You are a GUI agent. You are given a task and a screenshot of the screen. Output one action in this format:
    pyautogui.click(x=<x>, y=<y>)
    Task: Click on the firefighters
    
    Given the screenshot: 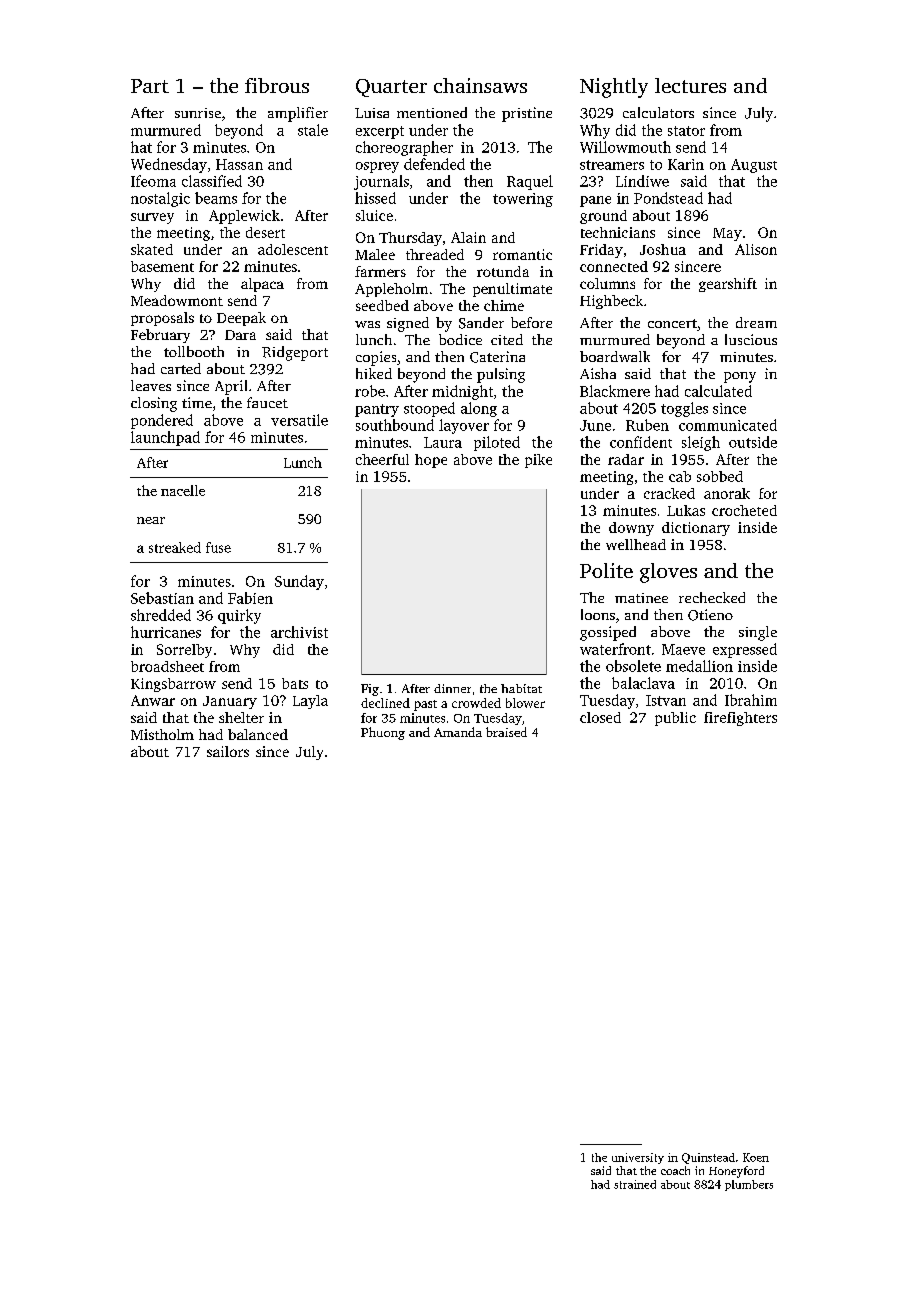 What is the action you would take?
    pyautogui.click(x=740, y=719)
